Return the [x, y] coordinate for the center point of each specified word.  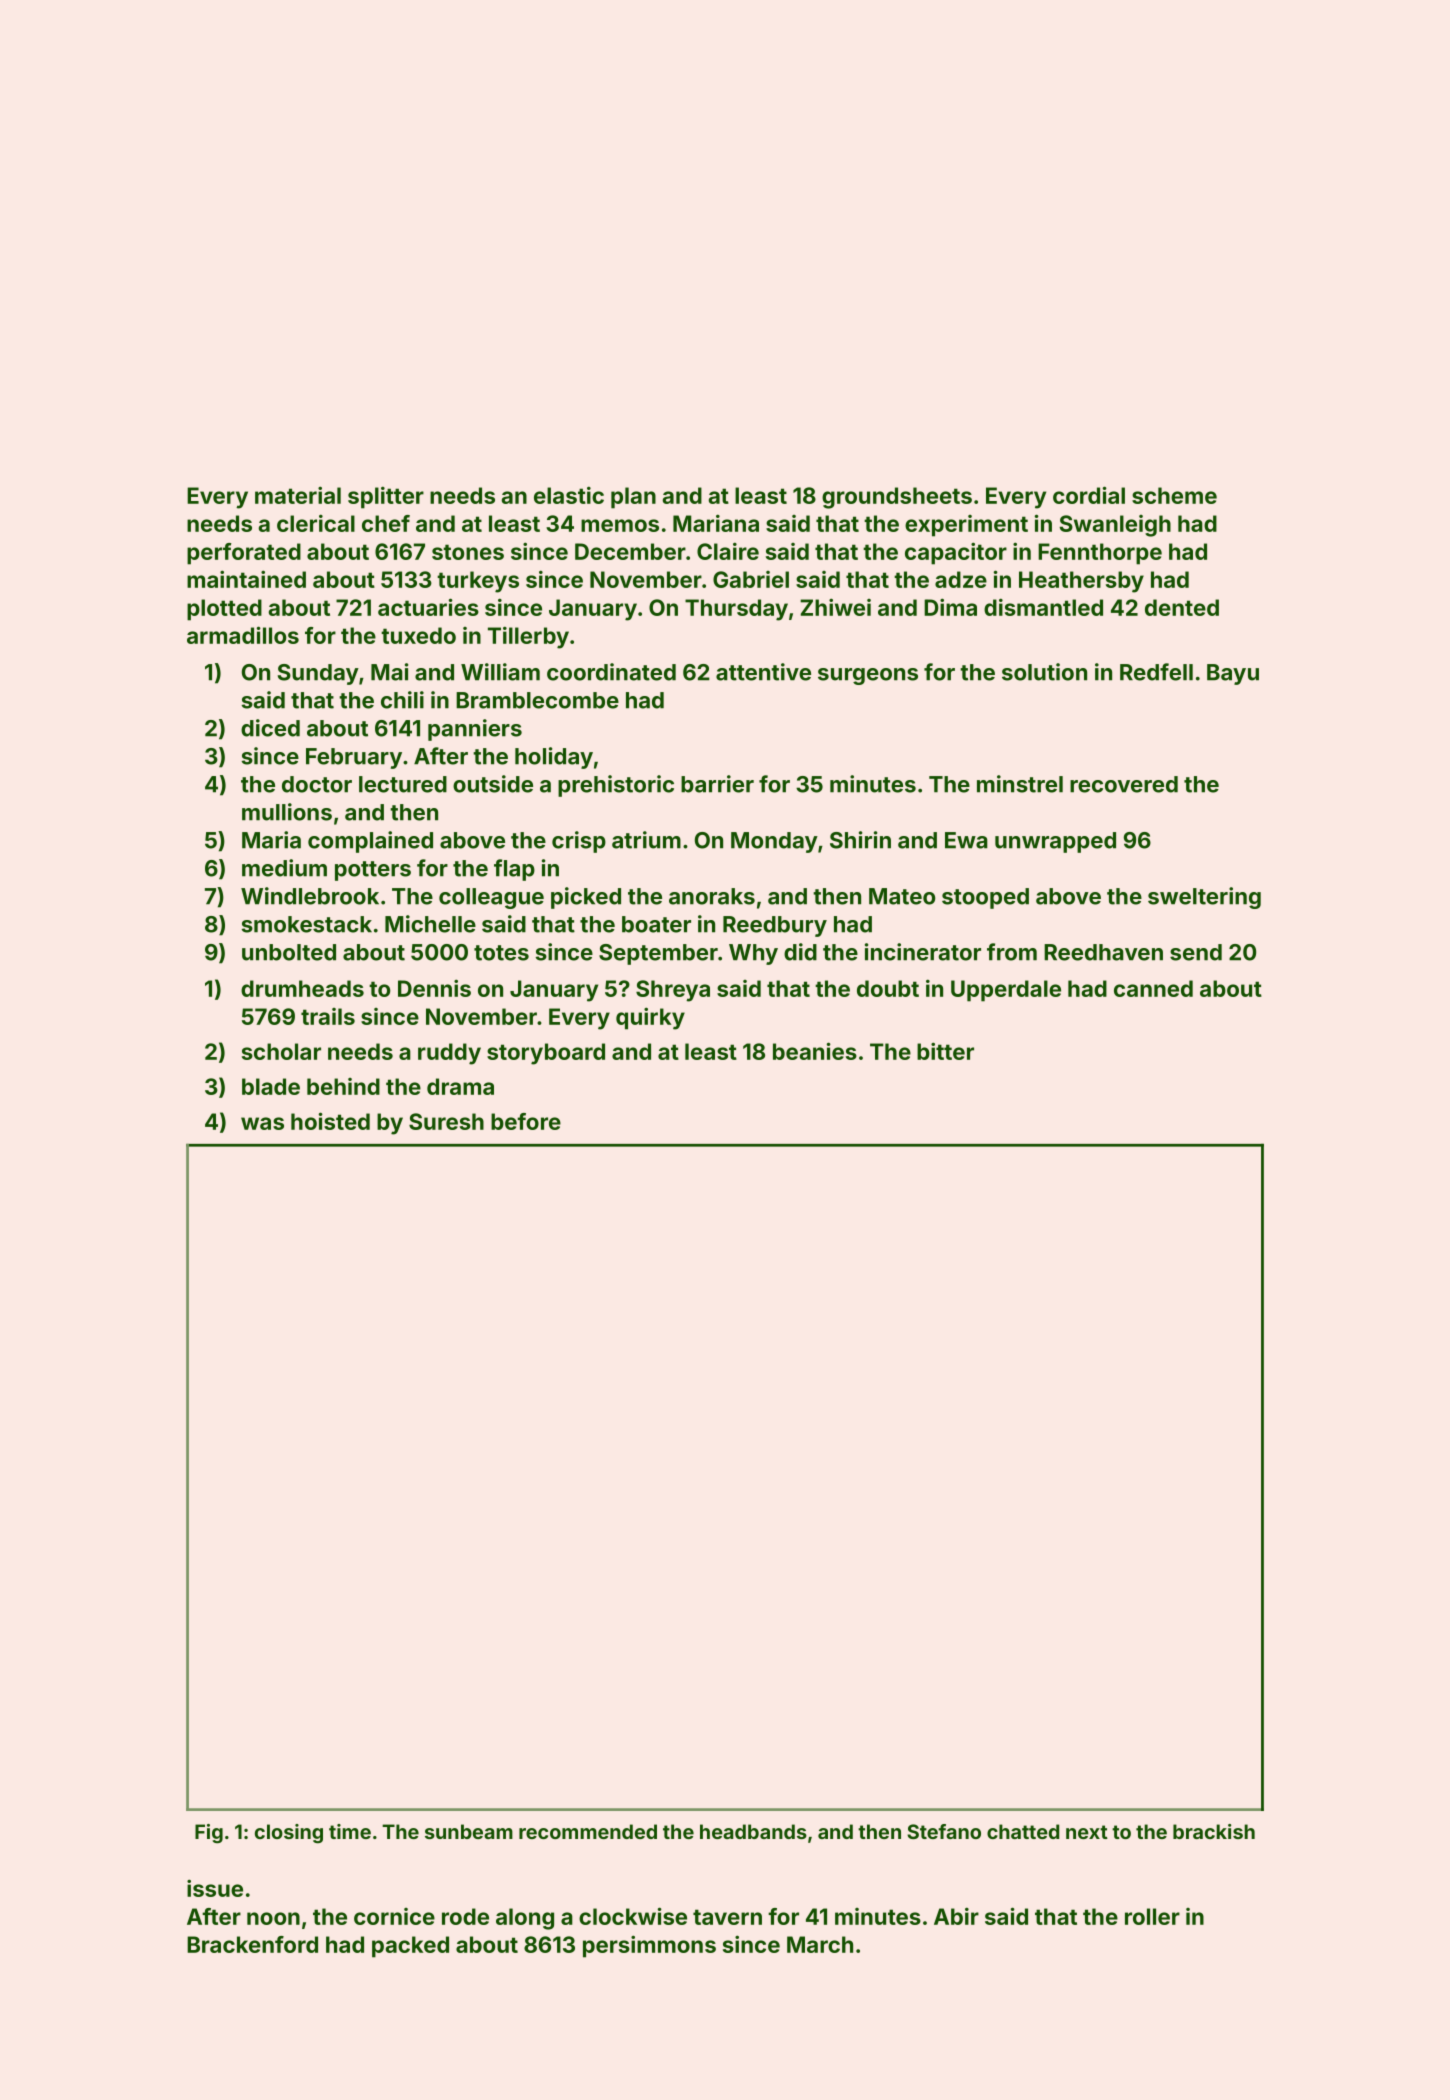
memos [620, 525]
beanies [815, 1051]
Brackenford [252, 1944]
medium [284, 868]
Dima [950, 607]
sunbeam [469, 1831]
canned [1153, 988]
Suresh [446, 1121]
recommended [588, 1831]
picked [586, 898]
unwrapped [1055, 842]
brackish [1214, 1831]
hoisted [330, 1121]
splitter [386, 497]
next [1087, 1832]
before [526, 1121]
